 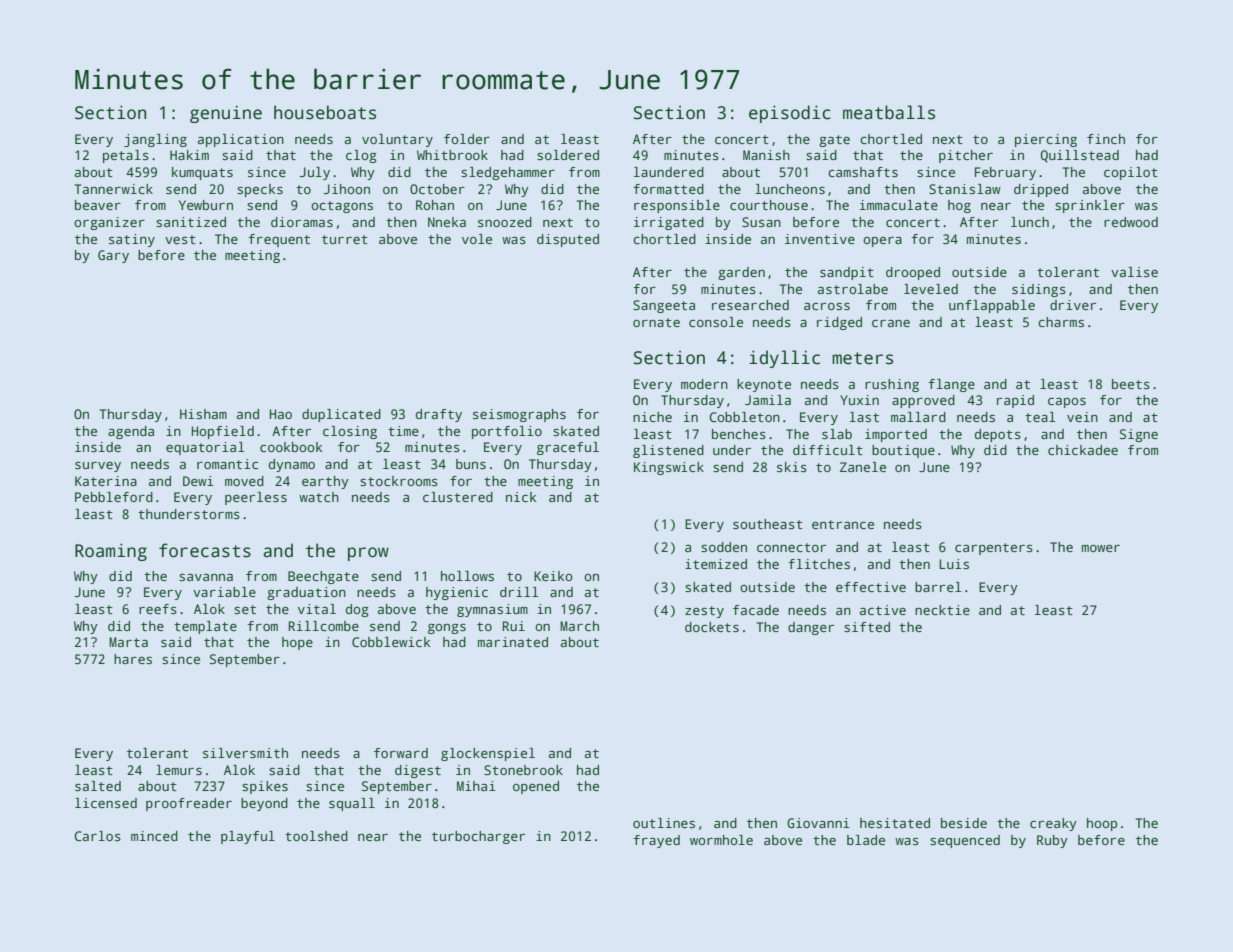 I want to click on mower, so click(x=1101, y=548).
